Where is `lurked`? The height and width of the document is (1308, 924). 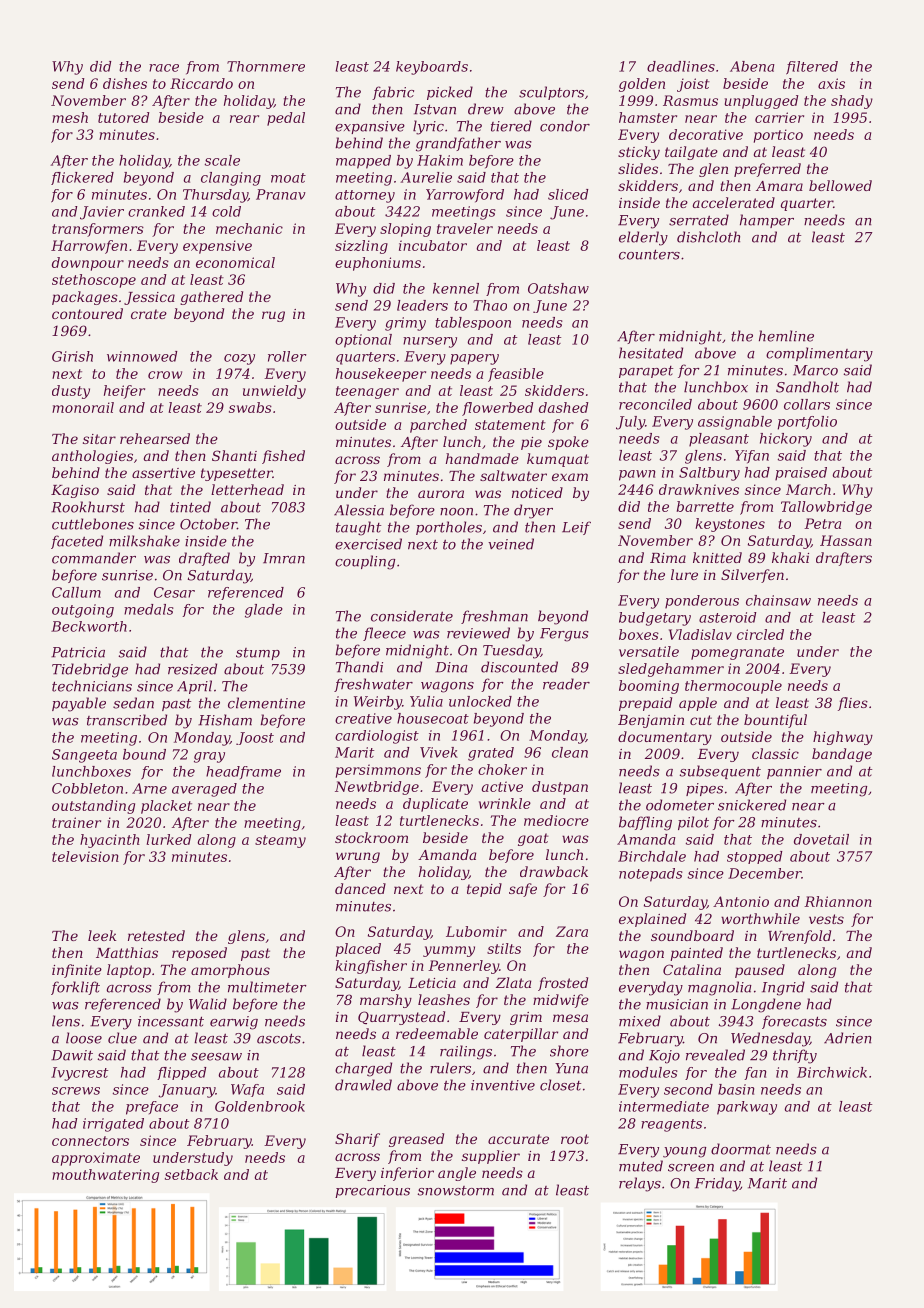 lurked is located at coordinates (168, 839).
